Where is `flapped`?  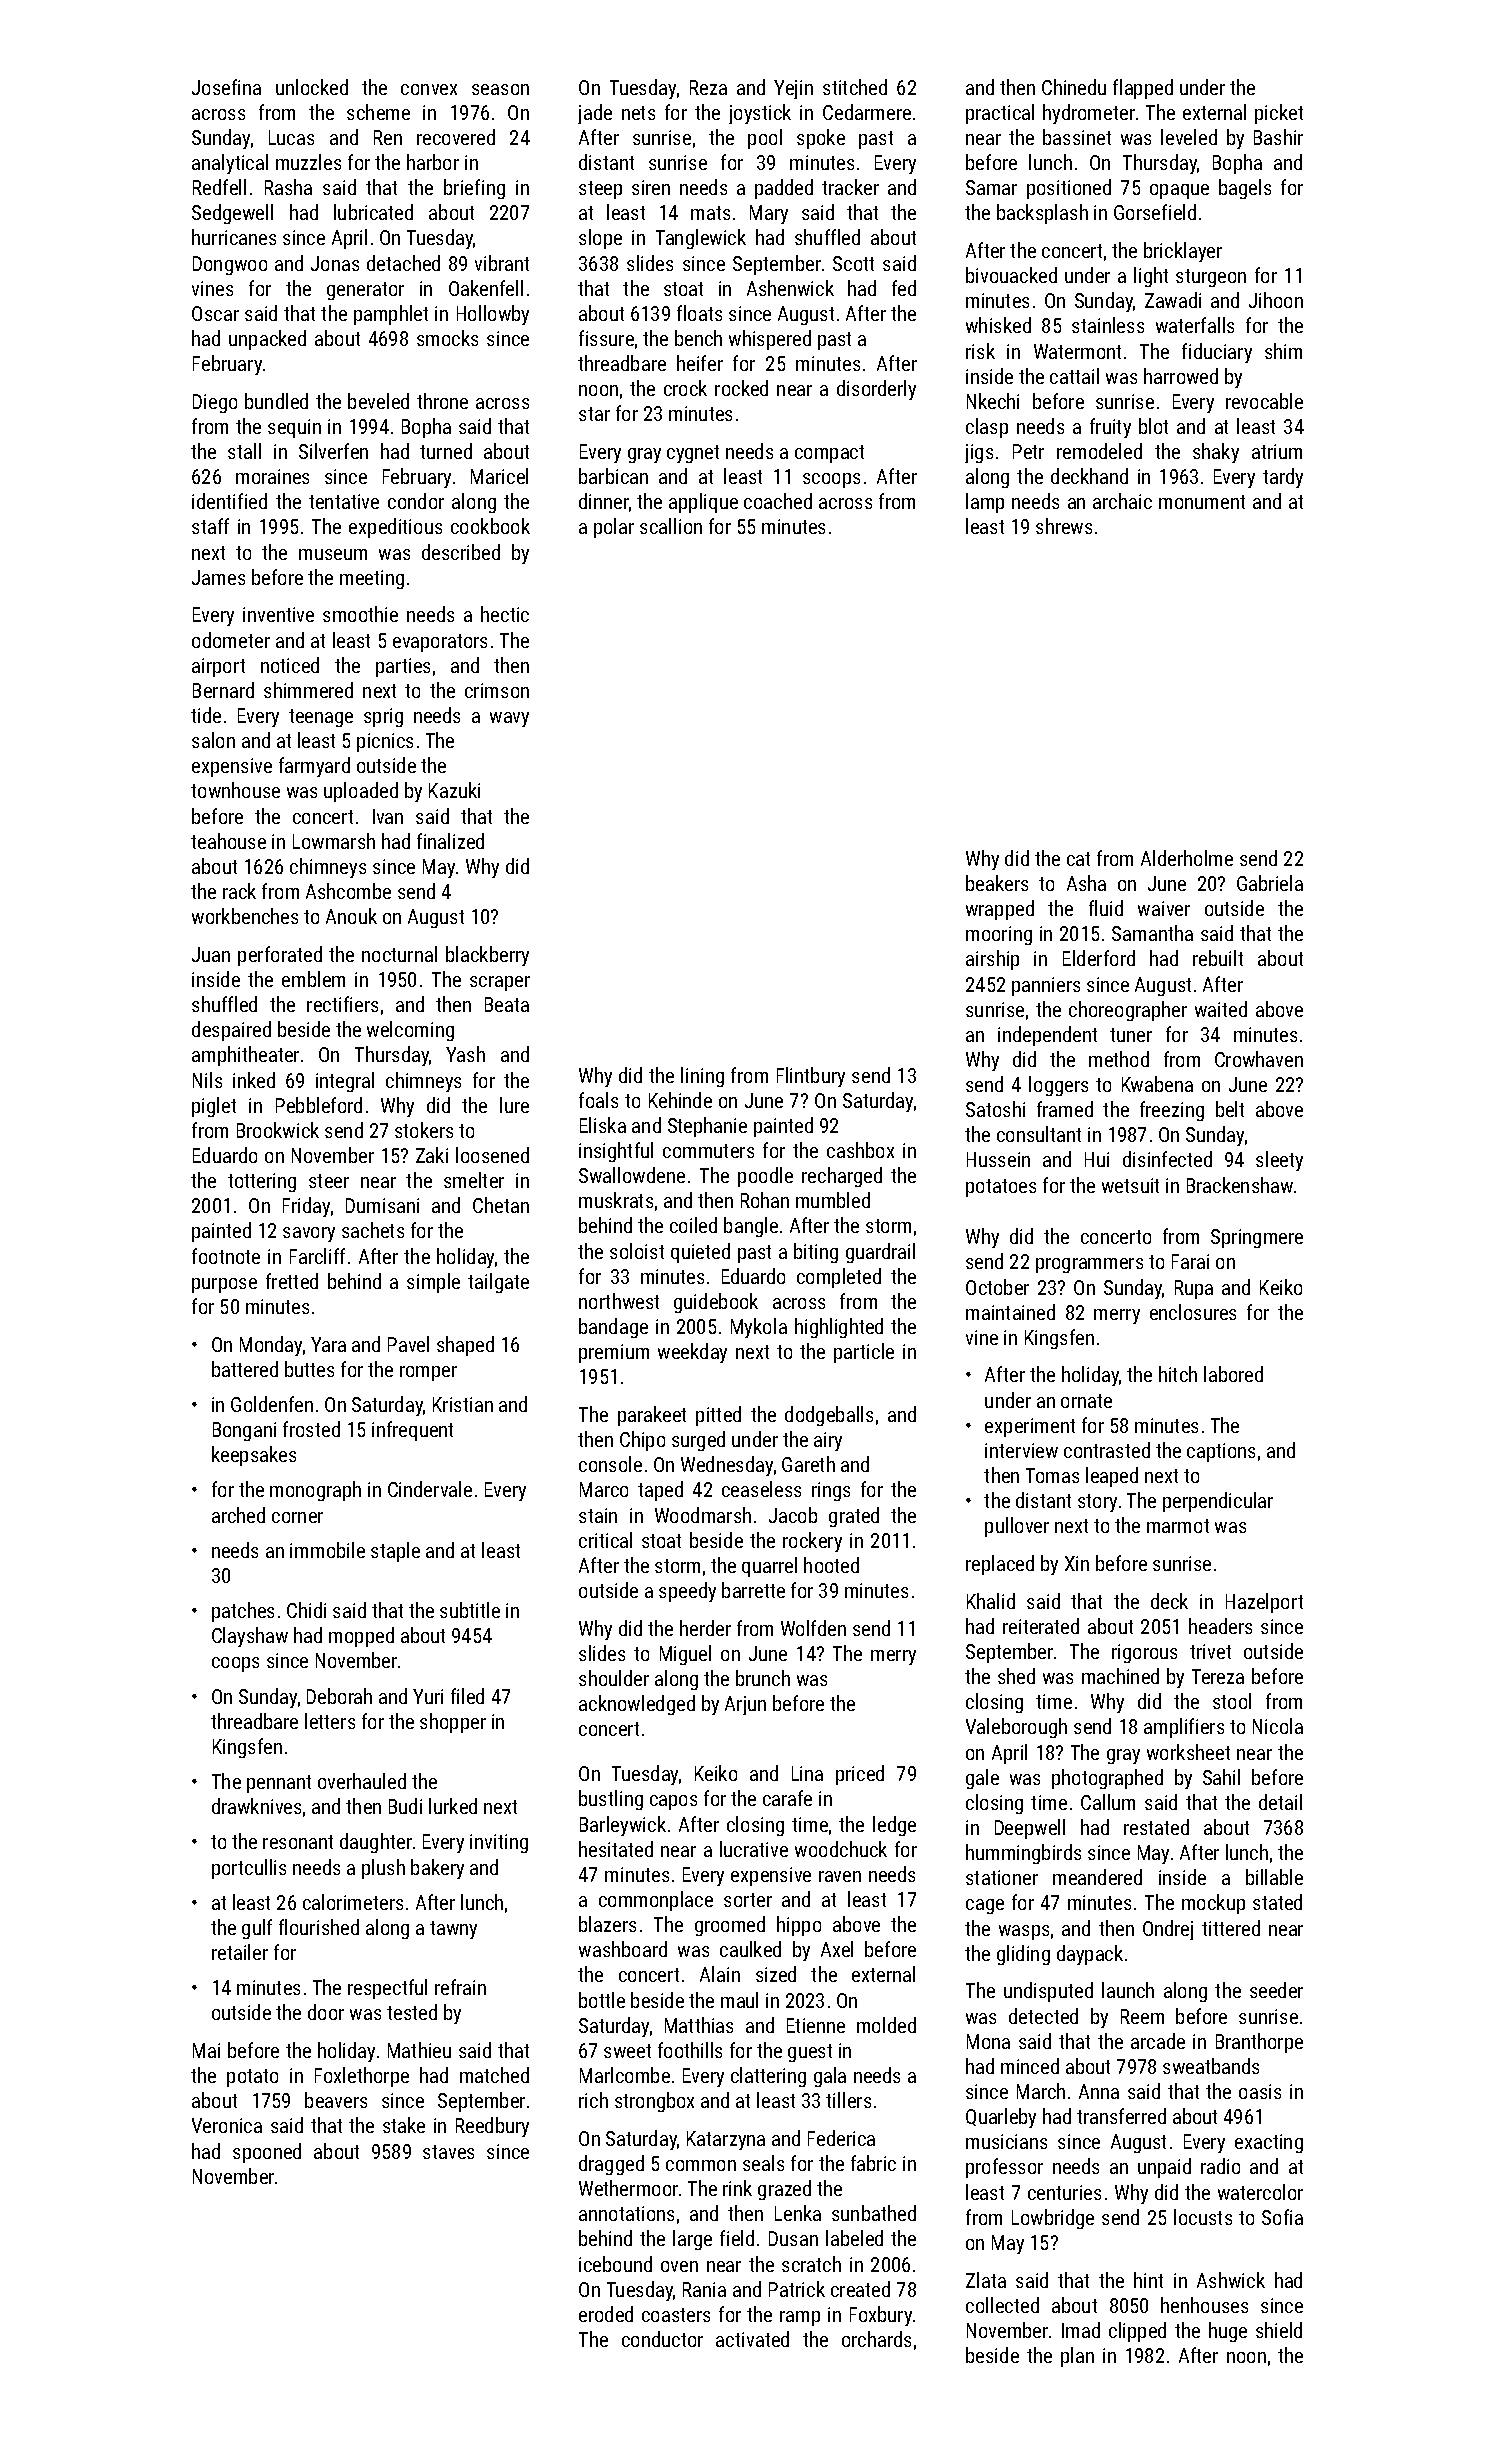 flapped is located at coordinates (1143, 89).
